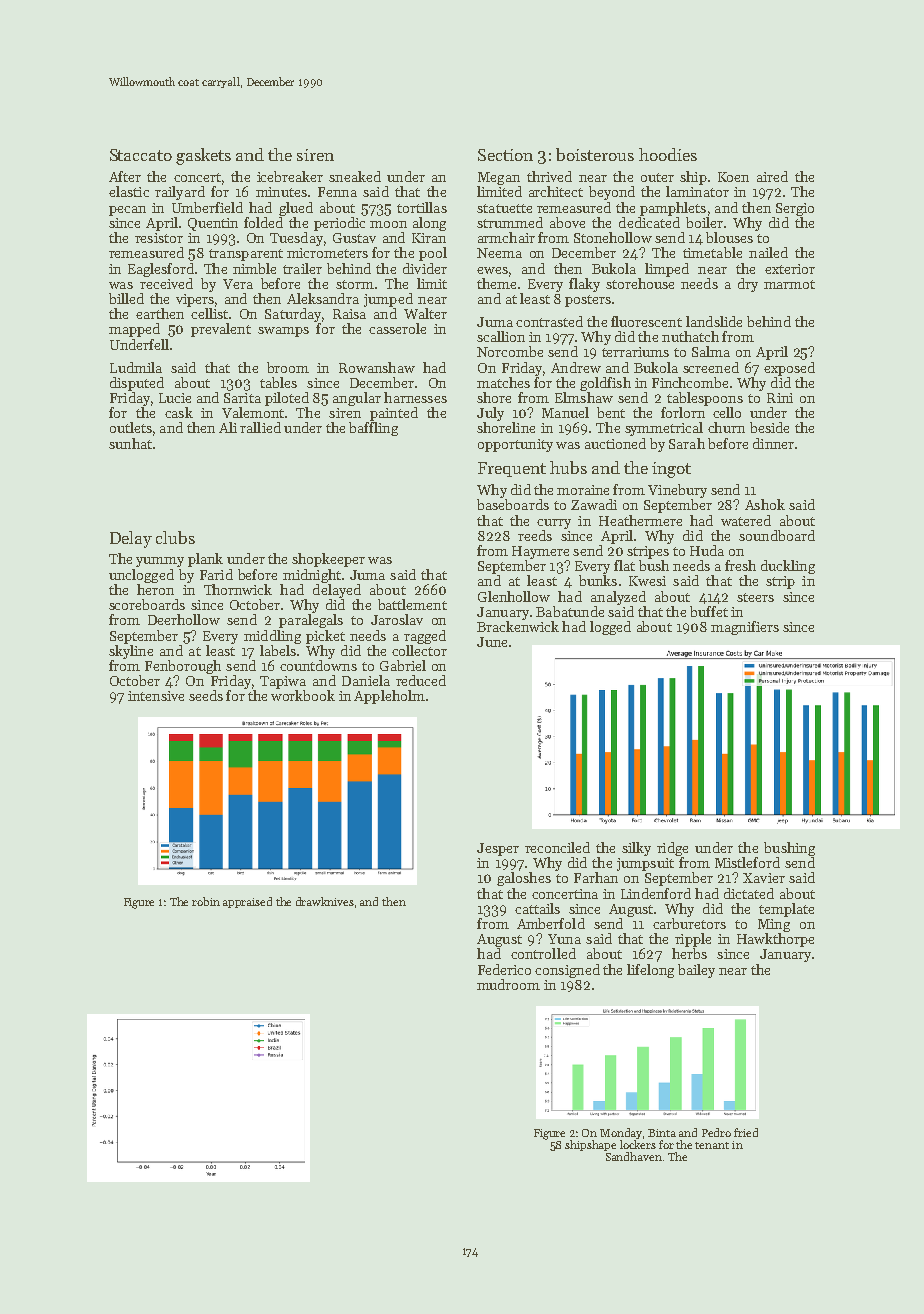 Image resolution: width=924 pixels, height=1314 pixels. What do you see at coordinates (645, 864) in the screenshot?
I see `jumpsuit` at bounding box center [645, 864].
